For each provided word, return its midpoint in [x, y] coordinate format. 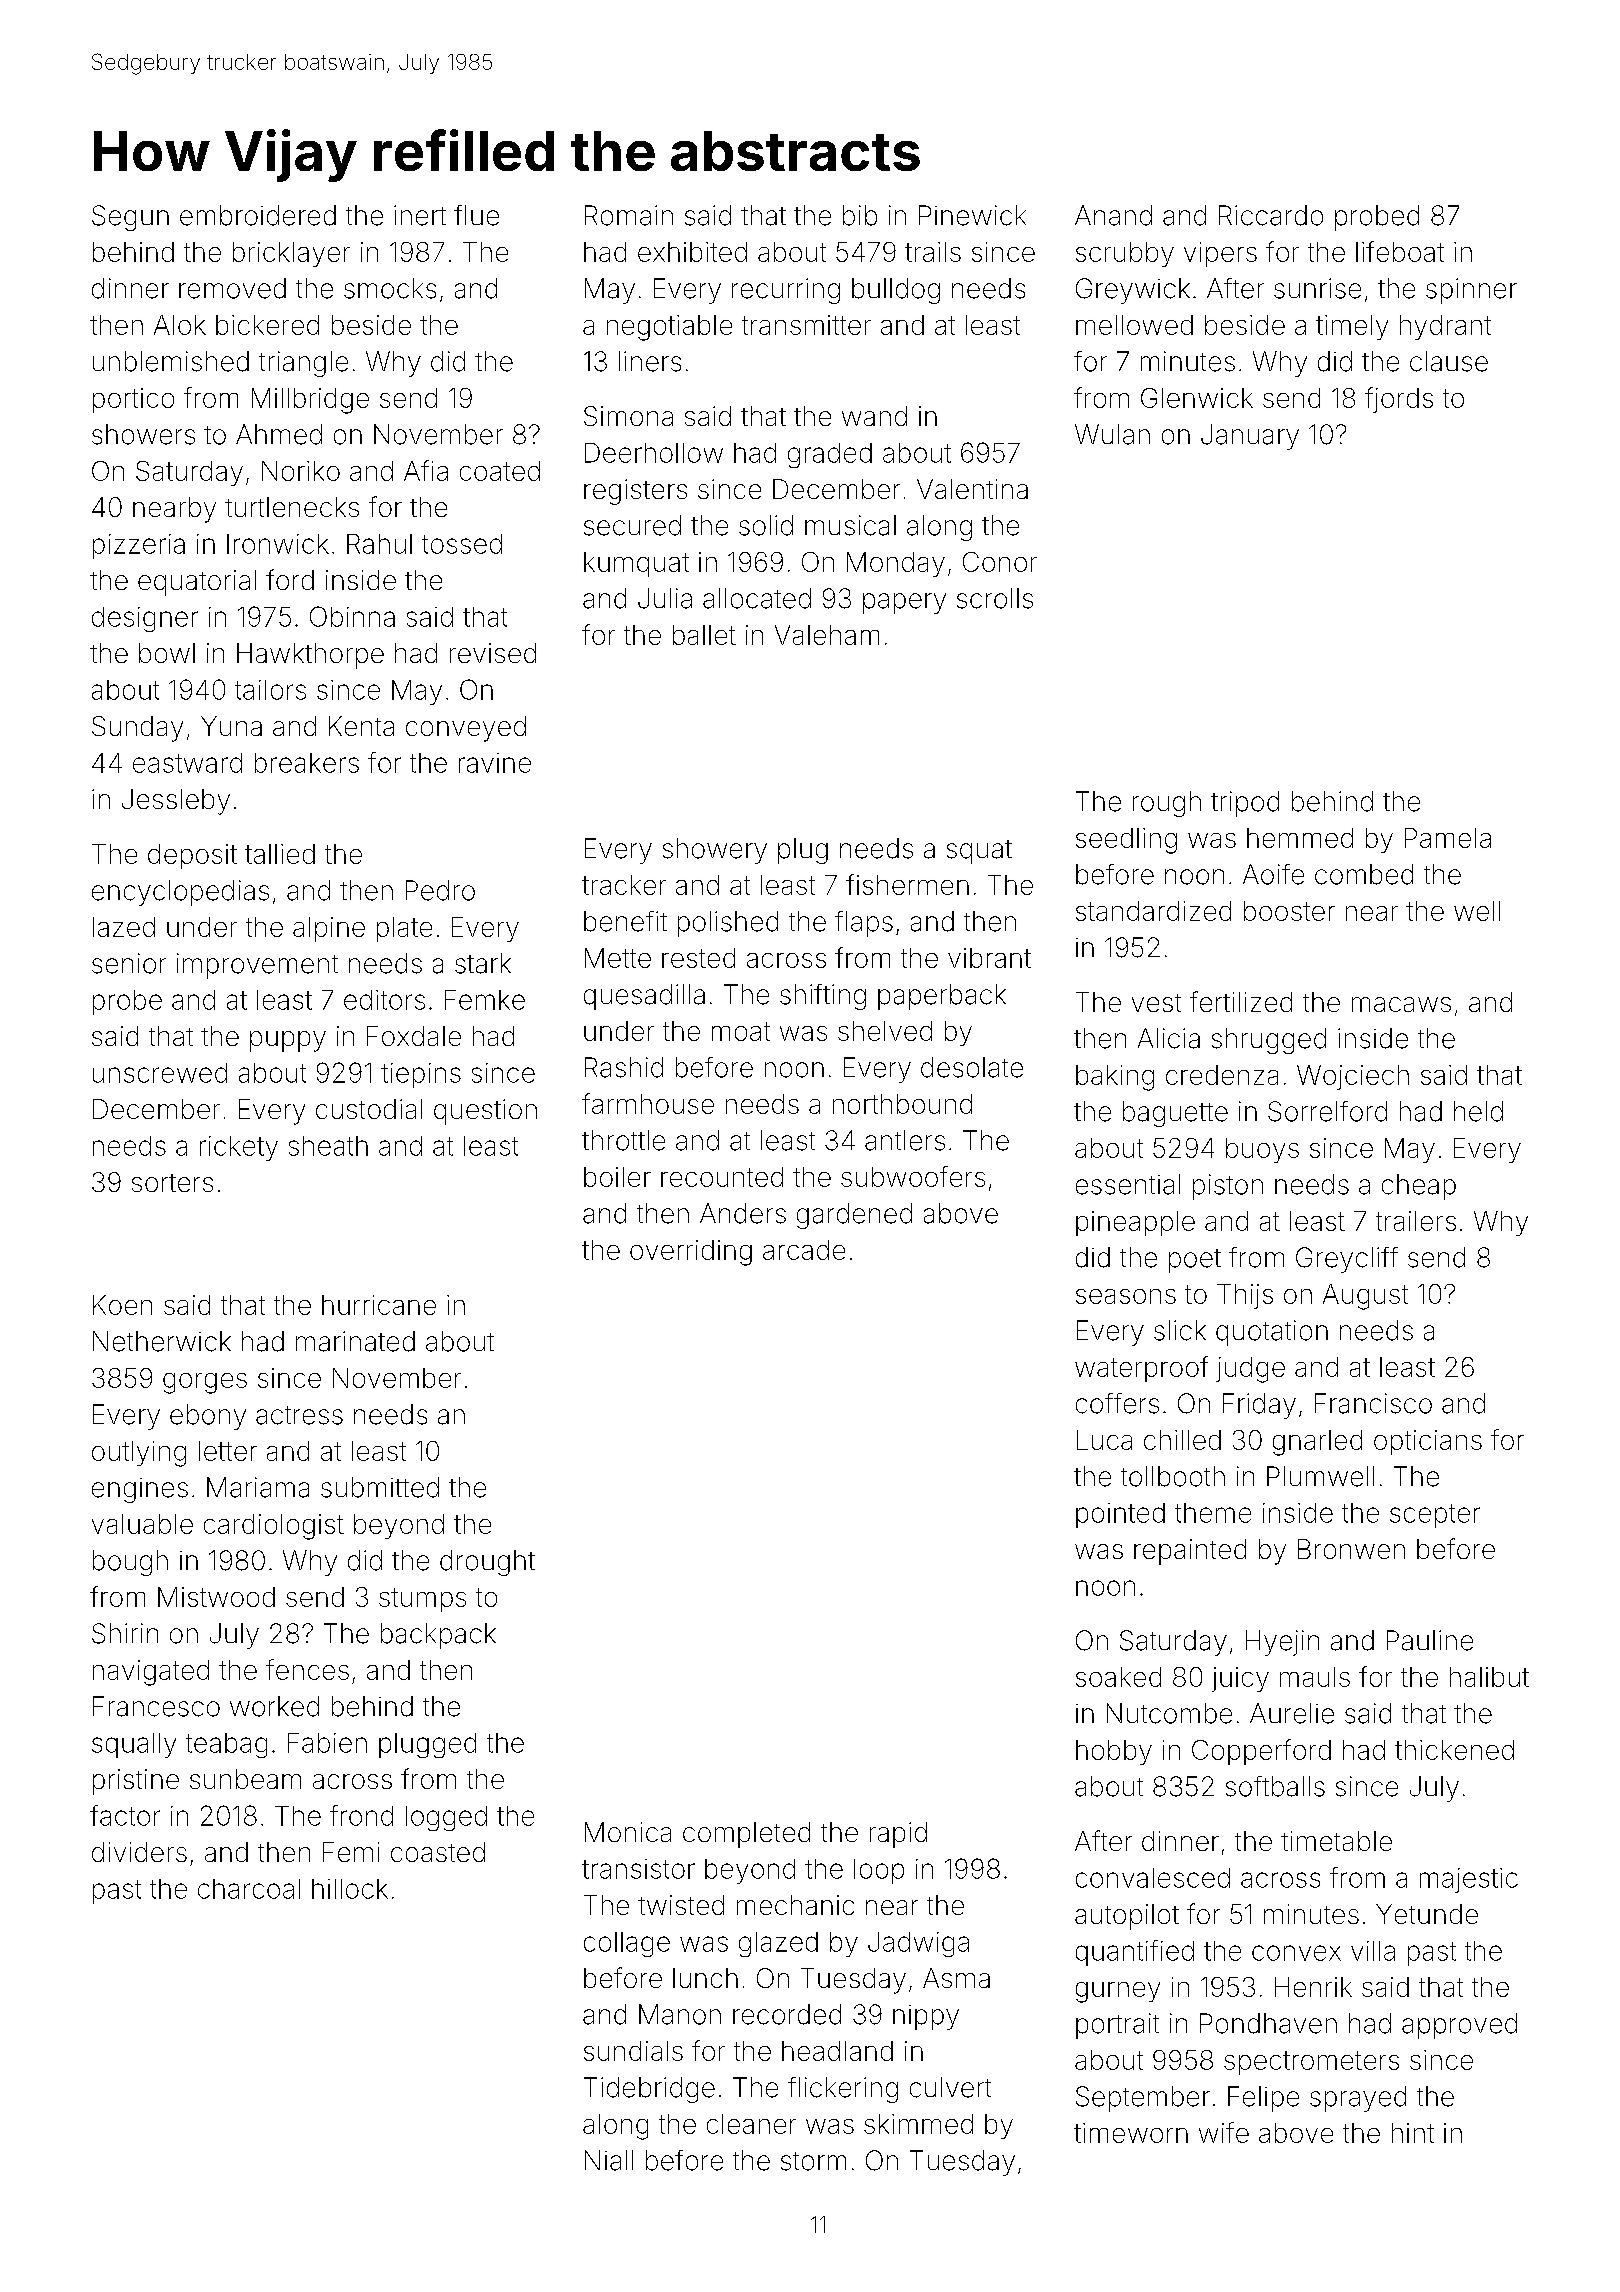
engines [140, 1490]
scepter [1435, 1516]
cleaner [751, 2124]
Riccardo [1271, 215]
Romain [629, 215]
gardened [854, 1216]
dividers [139, 1852]
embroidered [258, 215]
